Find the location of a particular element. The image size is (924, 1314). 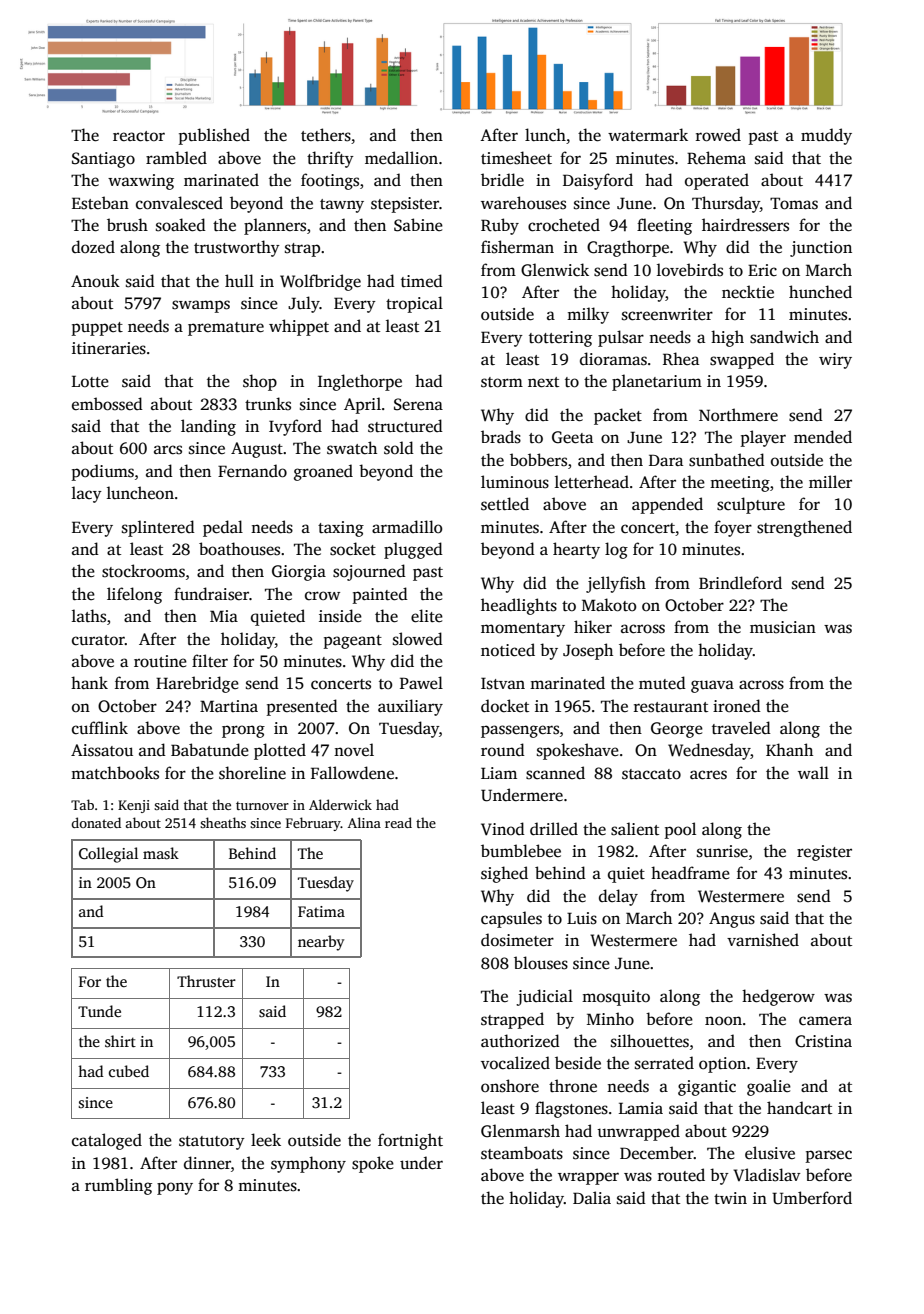

nearby is located at coordinates (321, 943).
